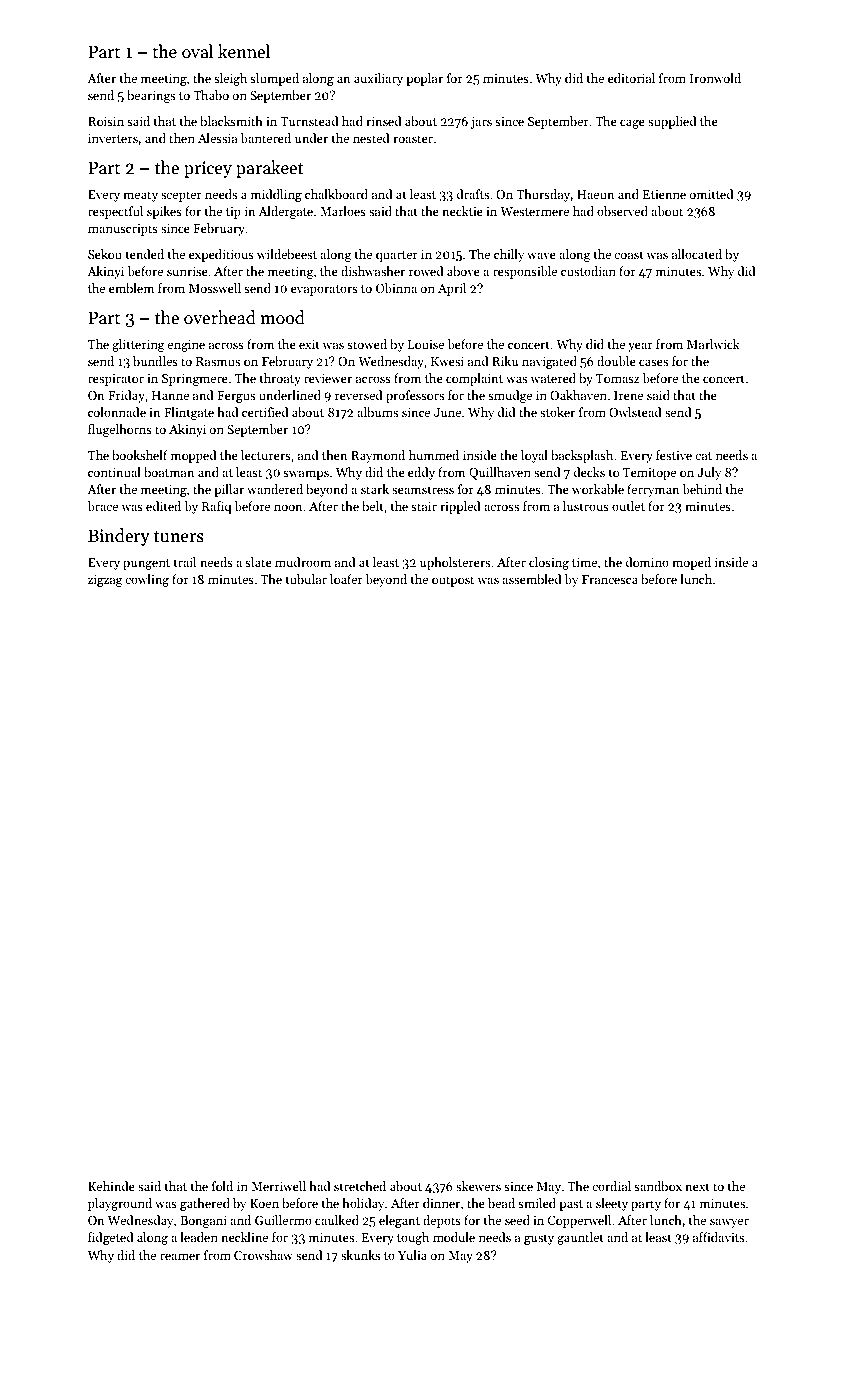 Image resolution: width=849 pixels, height=1400 pixels. What do you see at coordinates (197, 51) in the screenshot?
I see `oval` at bounding box center [197, 51].
